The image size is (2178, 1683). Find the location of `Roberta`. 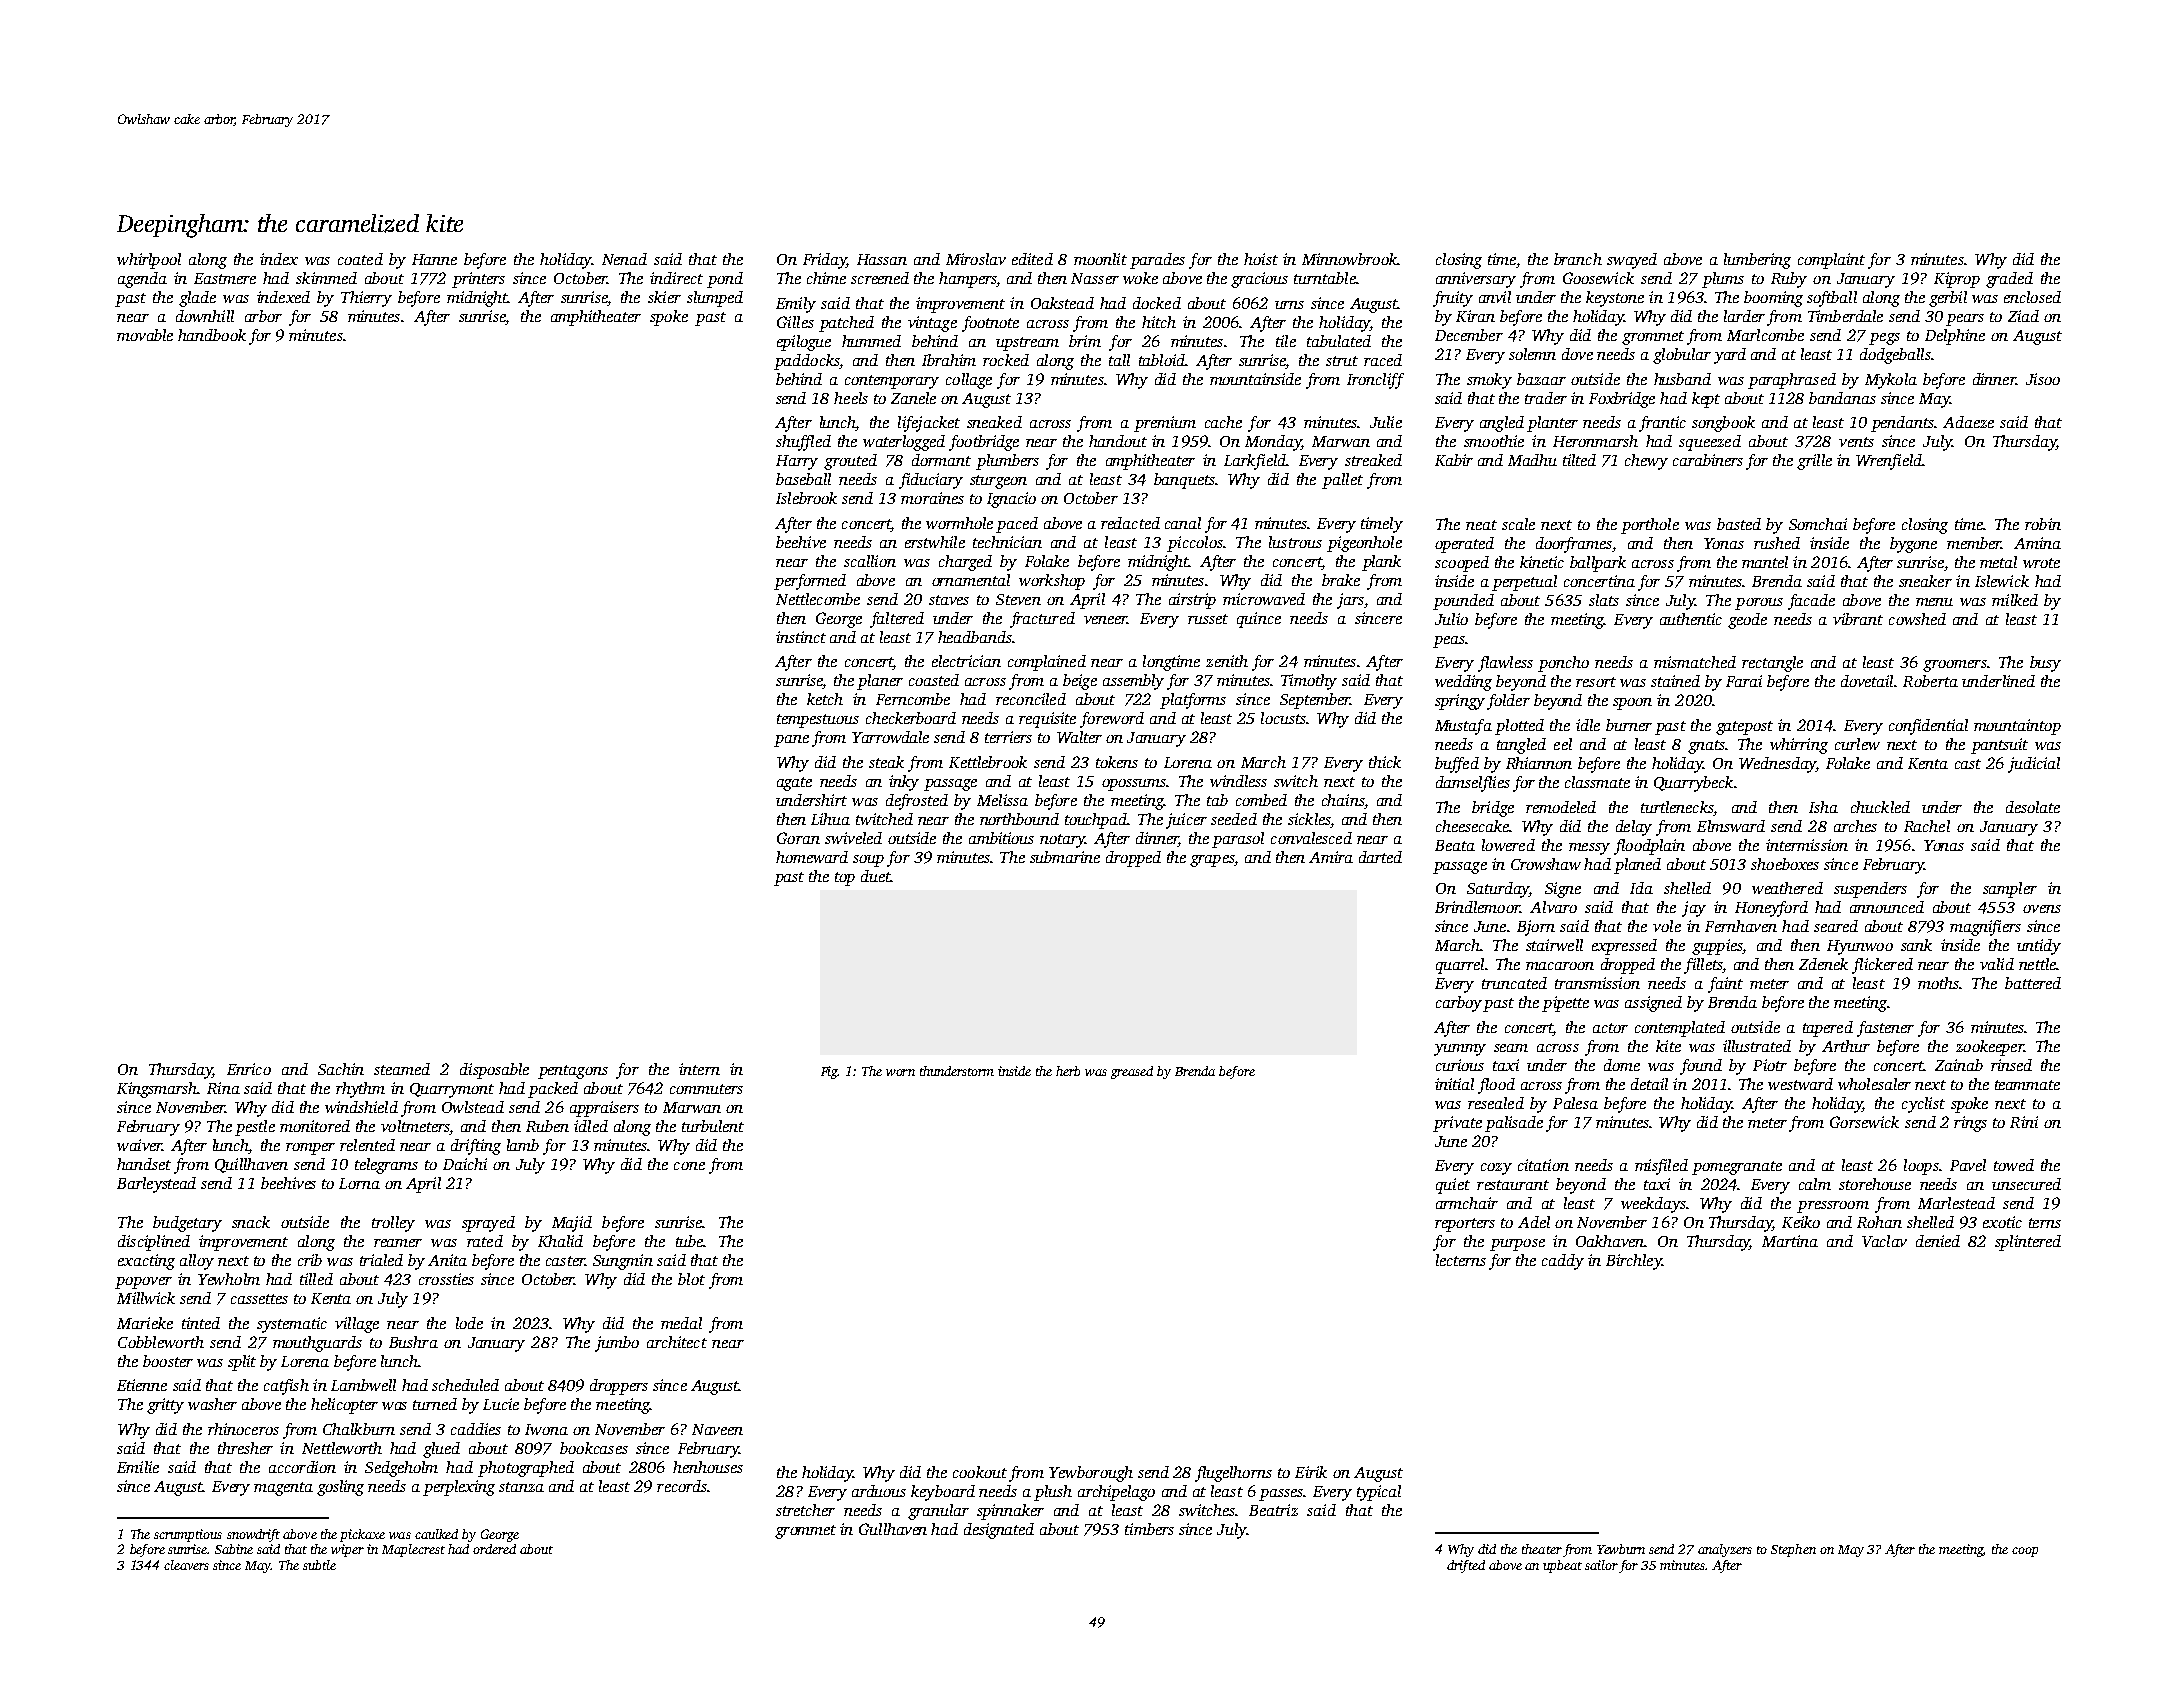

Roberta is located at coordinates (1930, 681).
